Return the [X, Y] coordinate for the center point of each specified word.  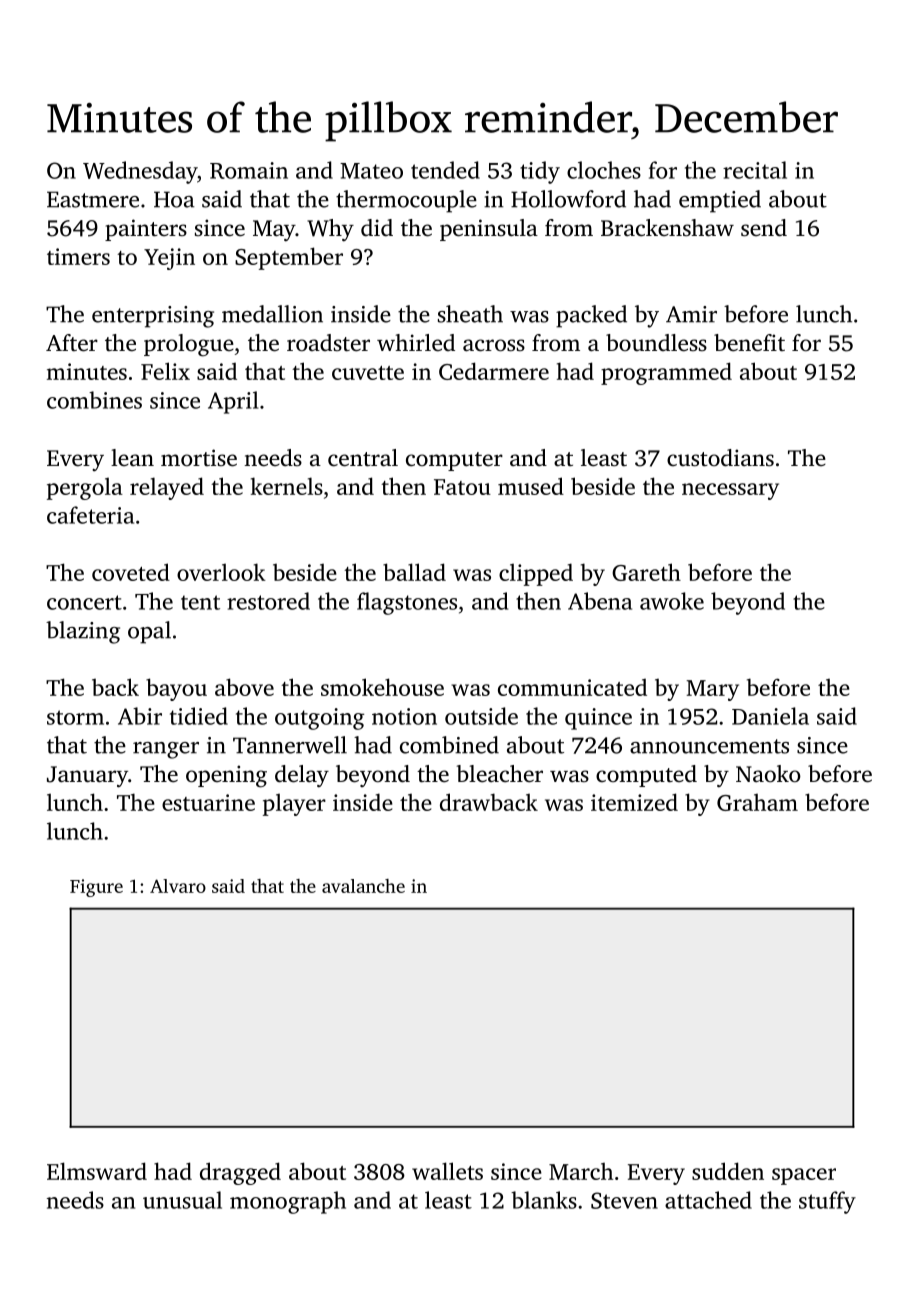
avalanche [363, 886]
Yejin [169, 259]
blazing [83, 632]
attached [708, 1200]
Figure [96, 888]
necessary [730, 491]
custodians [720, 458]
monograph [288, 1202]
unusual [182, 1200]
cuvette [368, 373]
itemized [634, 802]
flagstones [407, 603]
